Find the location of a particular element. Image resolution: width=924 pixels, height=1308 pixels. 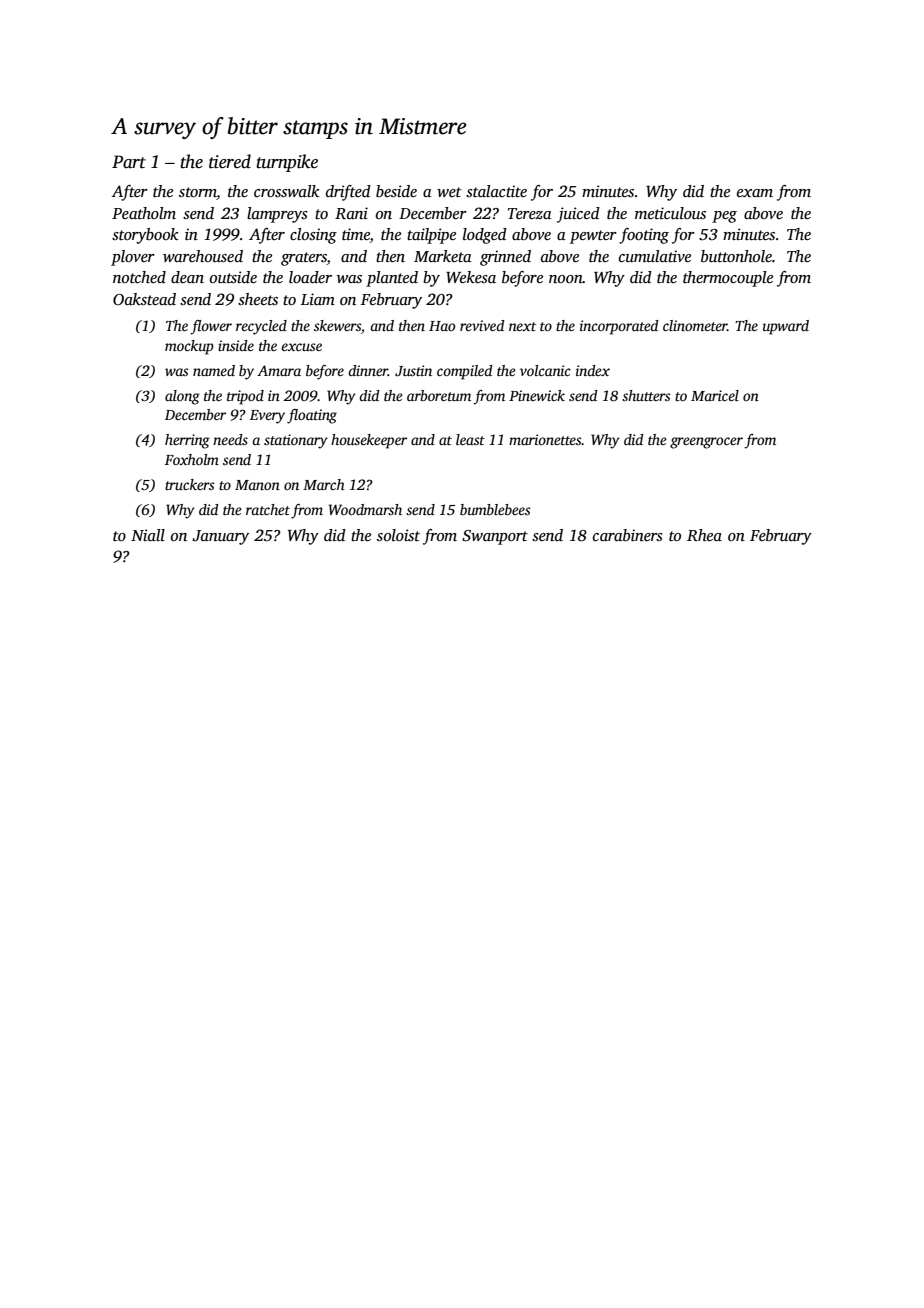

peg is located at coordinates (724, 217).
